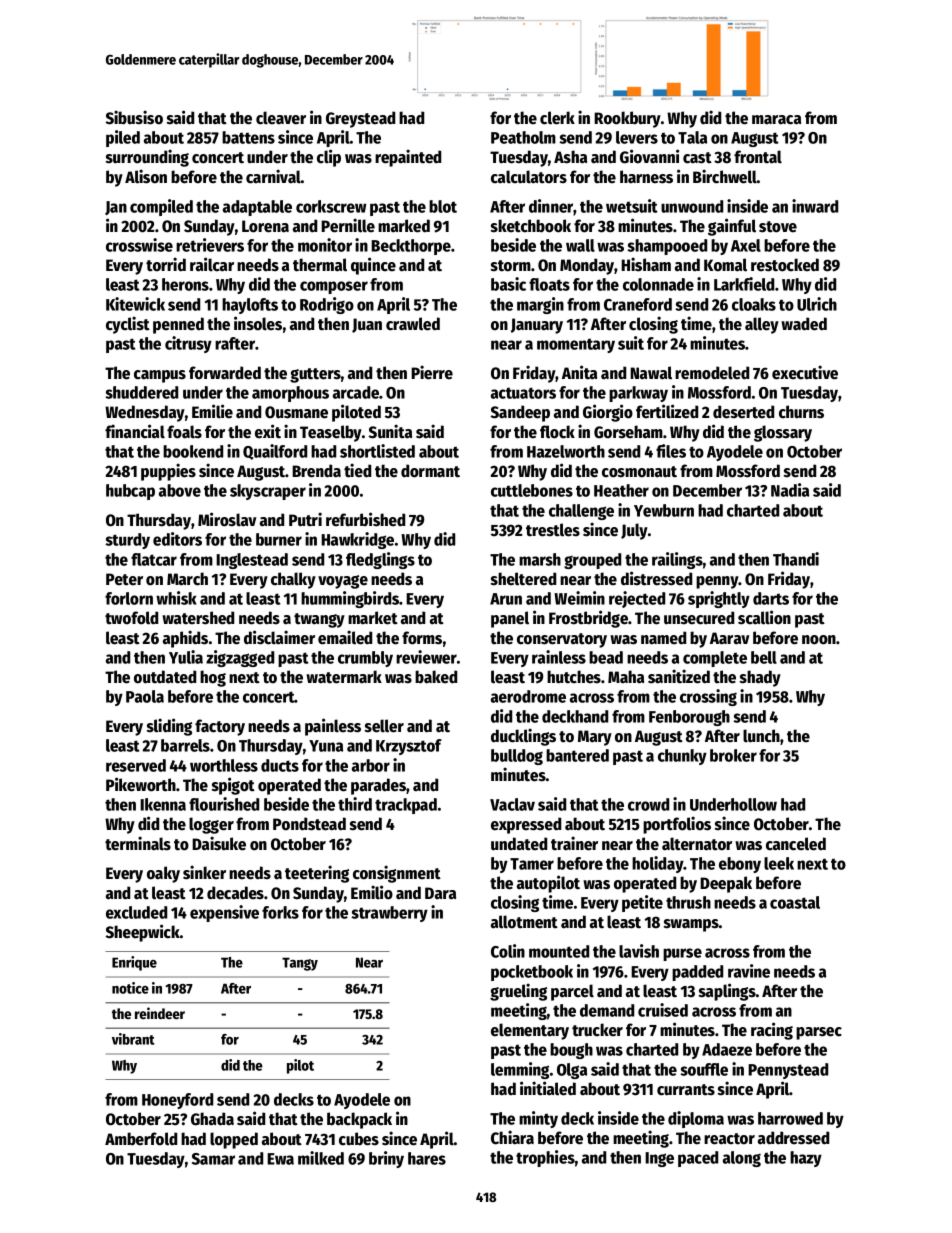  What do you see at coordinates (638, 394) in the screenshot?
I see `parkway` at bounding box center [638, 394].
